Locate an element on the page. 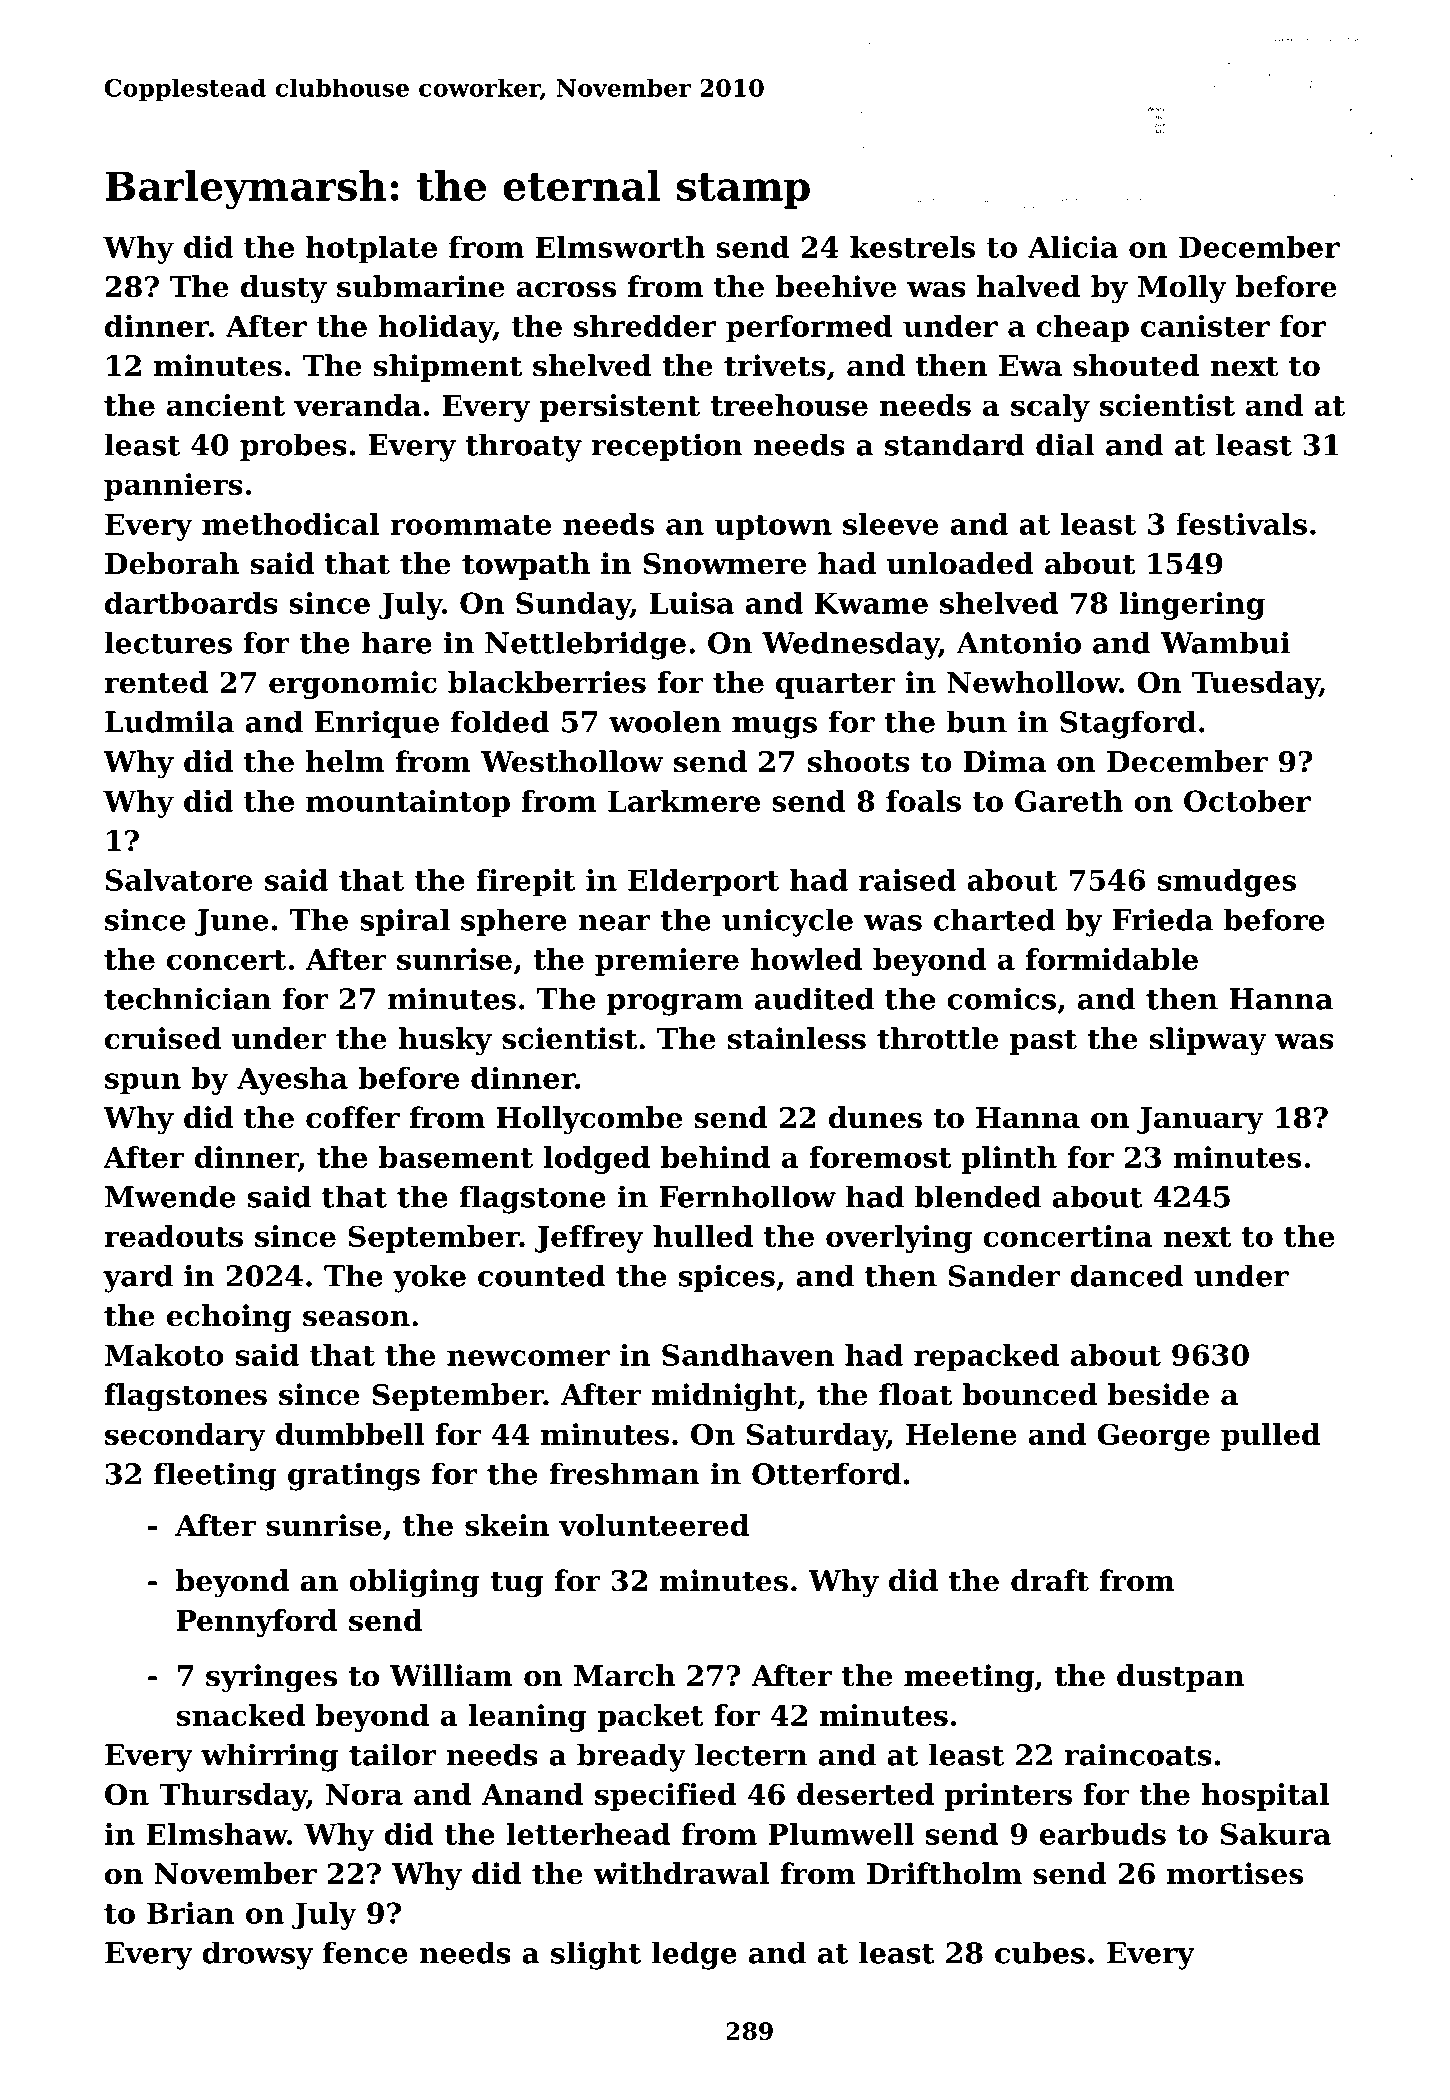 Image resolution: width=1450 pixels, height=2100 pixels. yard is located at coordinates (138, 1278).
